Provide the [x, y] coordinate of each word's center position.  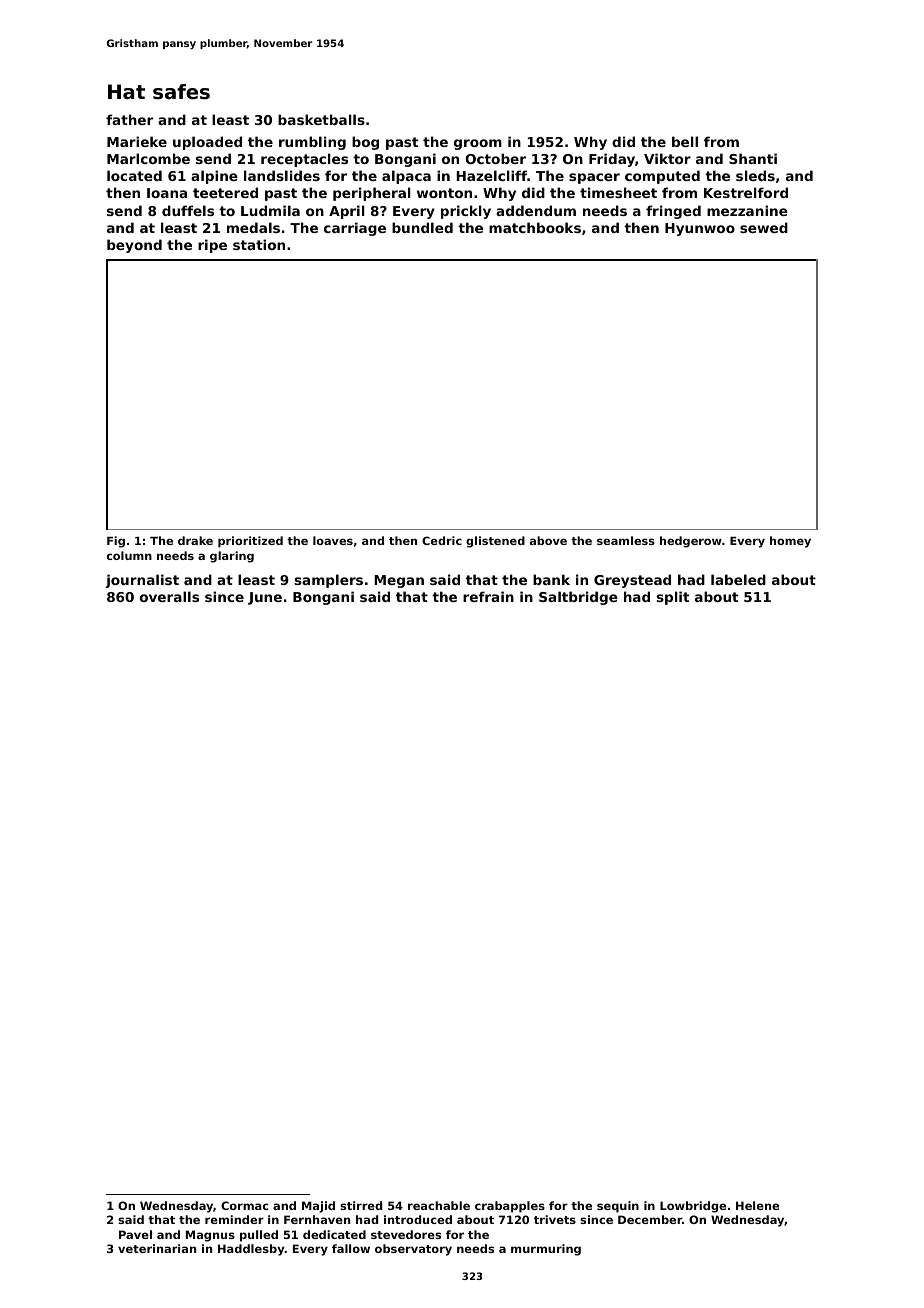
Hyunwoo [700, 229]
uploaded [207, 143]
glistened [495, 542]
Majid [318, 1207]
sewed [764, 227]
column [129, 555]
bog [365, 143]
